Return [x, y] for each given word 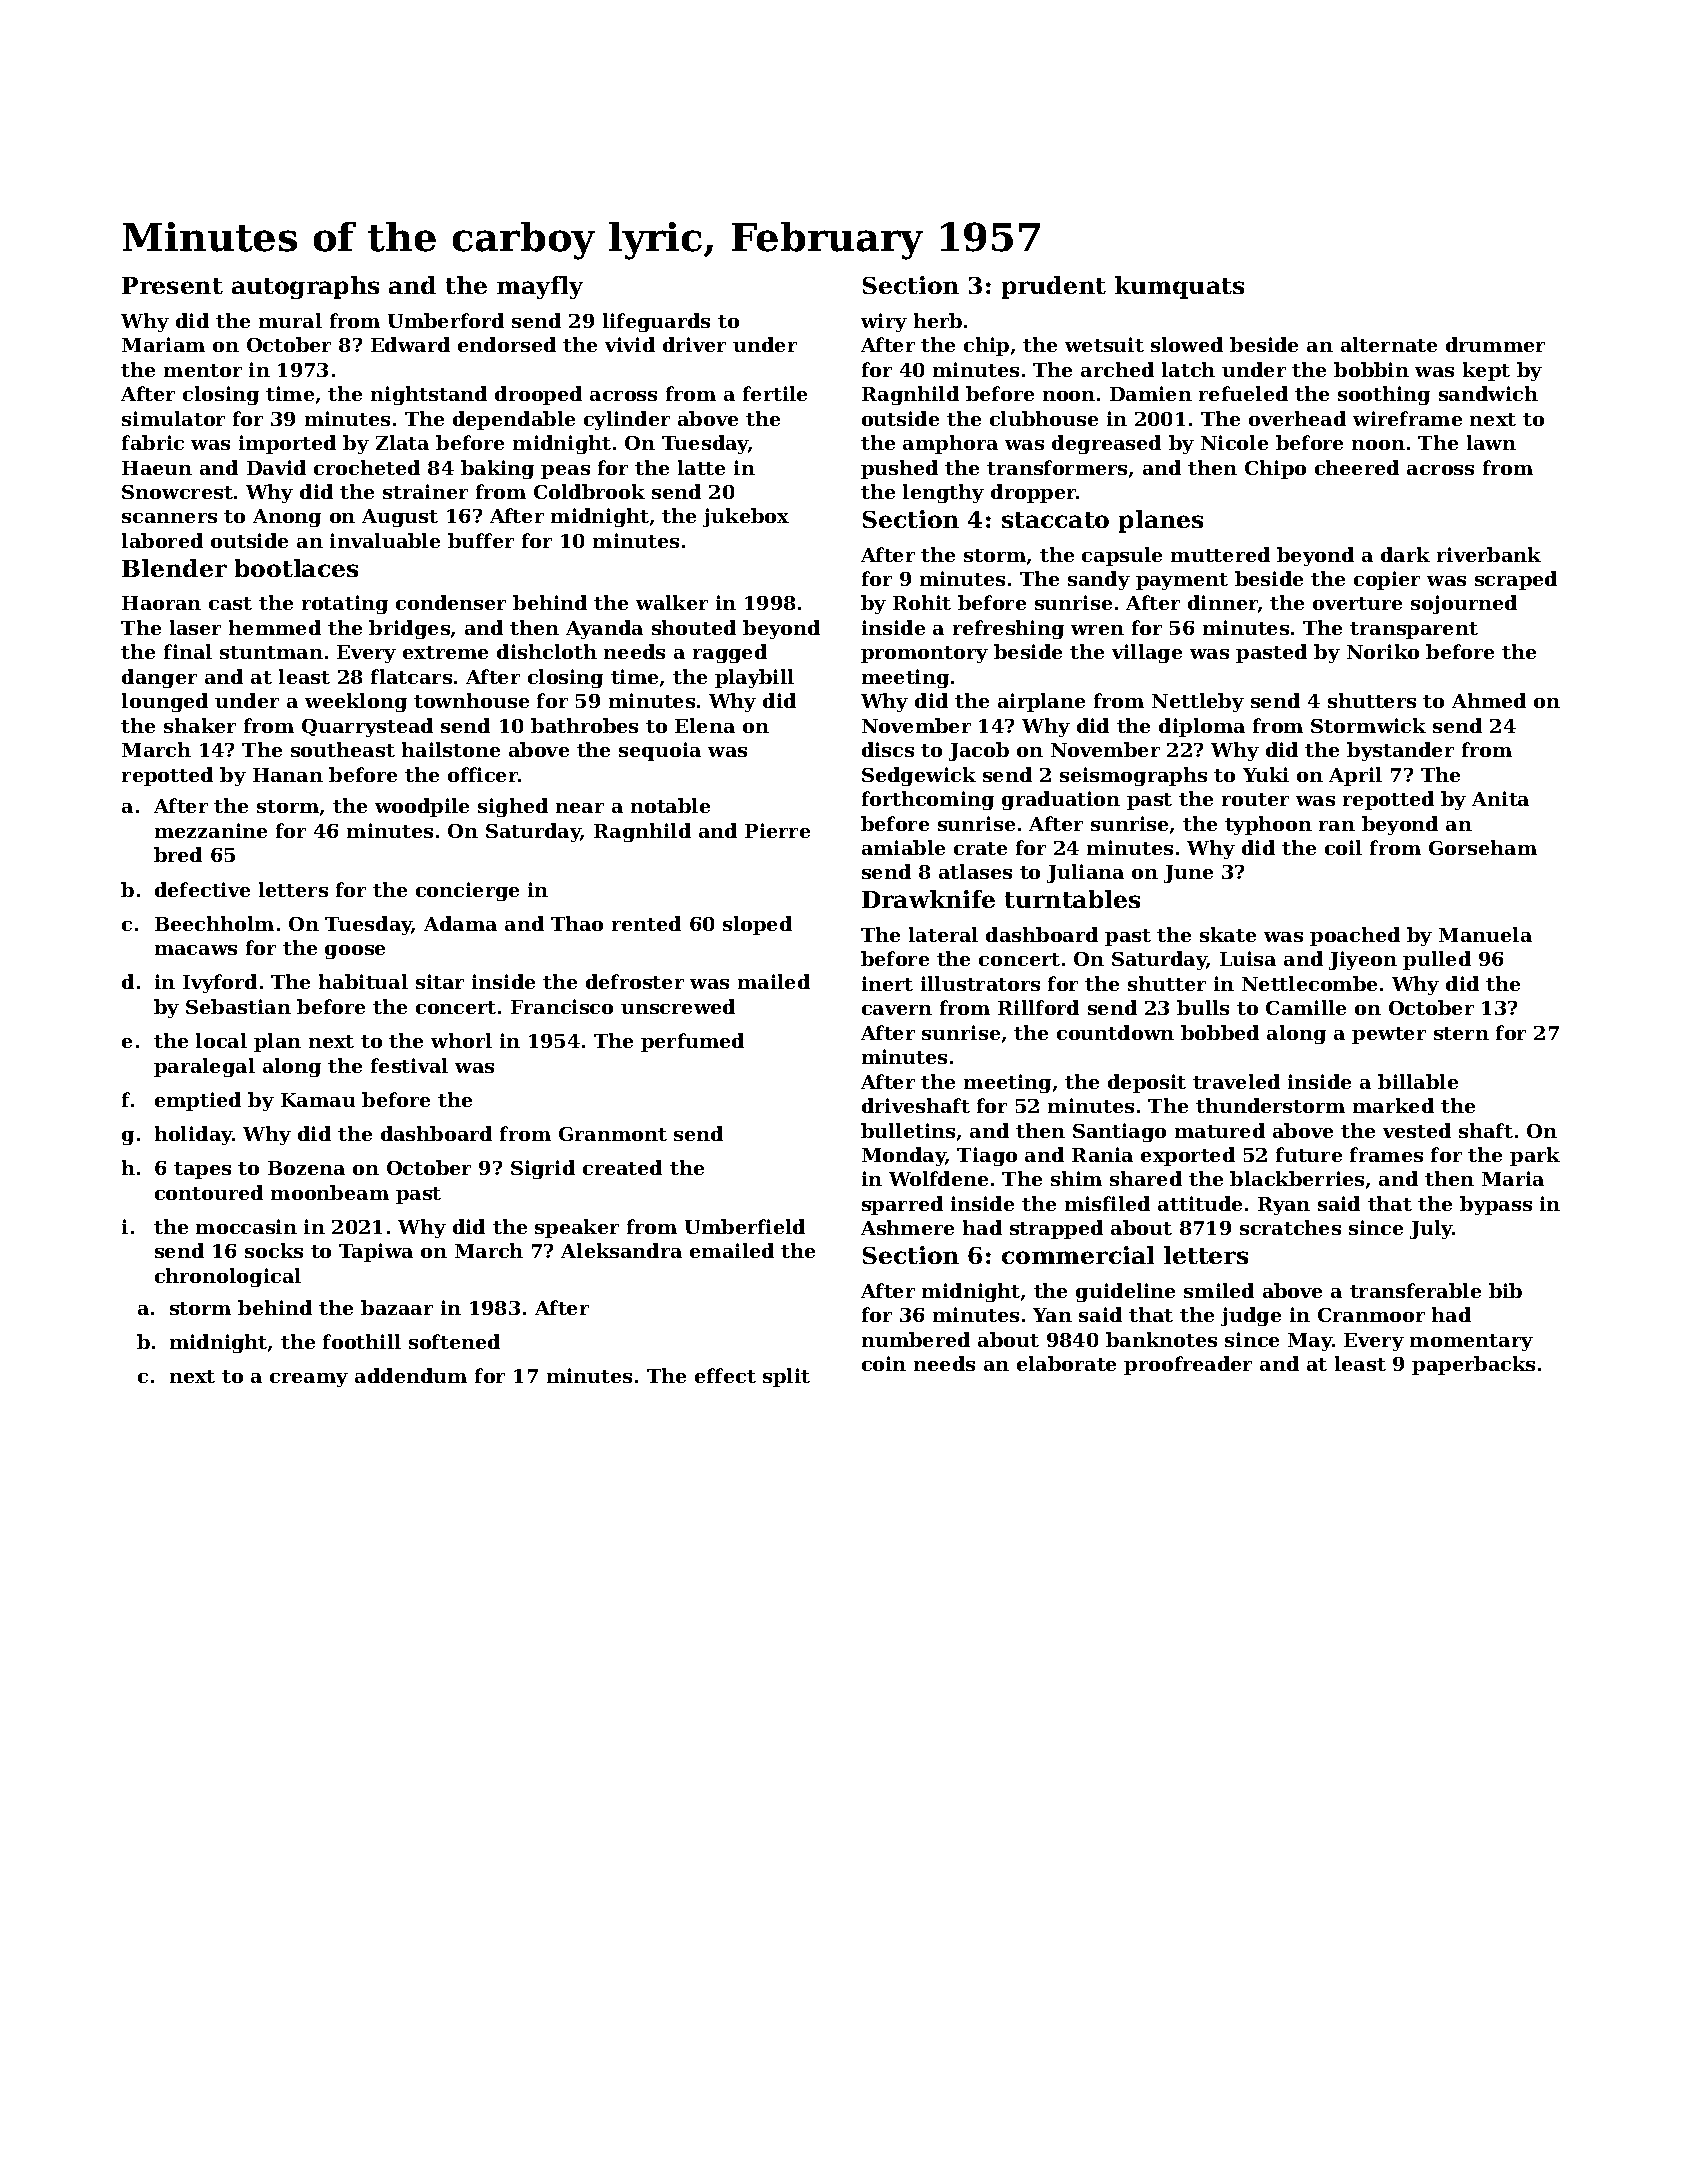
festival [409, 1065]
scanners [169, 518]
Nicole [1234, 442]
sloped [757, 925]
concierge [467, 891]
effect [725, 1375]
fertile [775, 393]
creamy [309, 1380]
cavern [897, 1010]
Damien [1151, 393]
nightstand [429, 395]
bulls [1203, 1007]
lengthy [943, 493]
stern [1461, 1033]
